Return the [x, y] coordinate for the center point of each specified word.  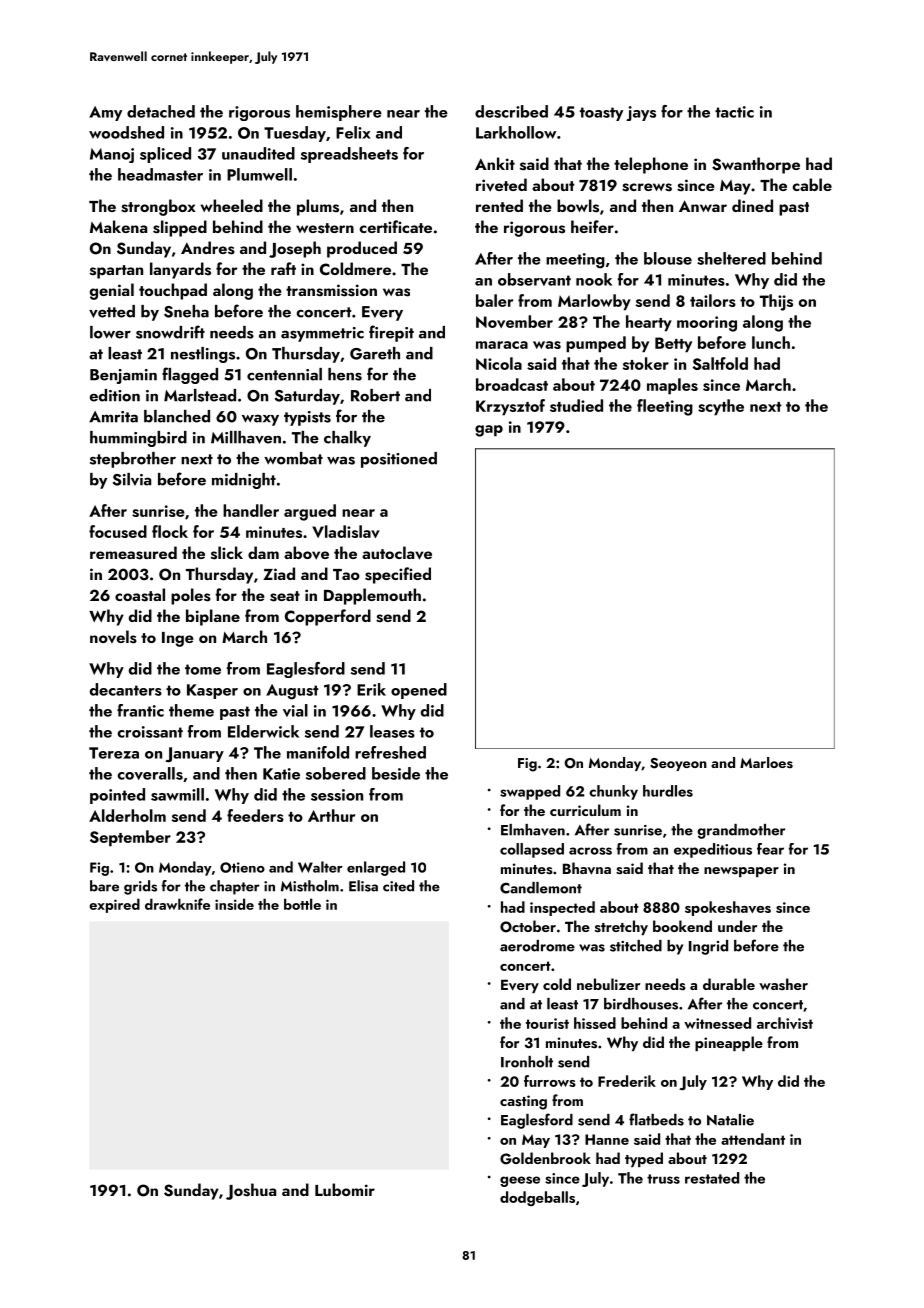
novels [113, 637]
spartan [116, 272]
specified [398, 575]
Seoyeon [678, 764]
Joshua [251, 1191]
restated [712, 1178]
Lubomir [345, 1189]
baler [494, 300]
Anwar [703, 206]
